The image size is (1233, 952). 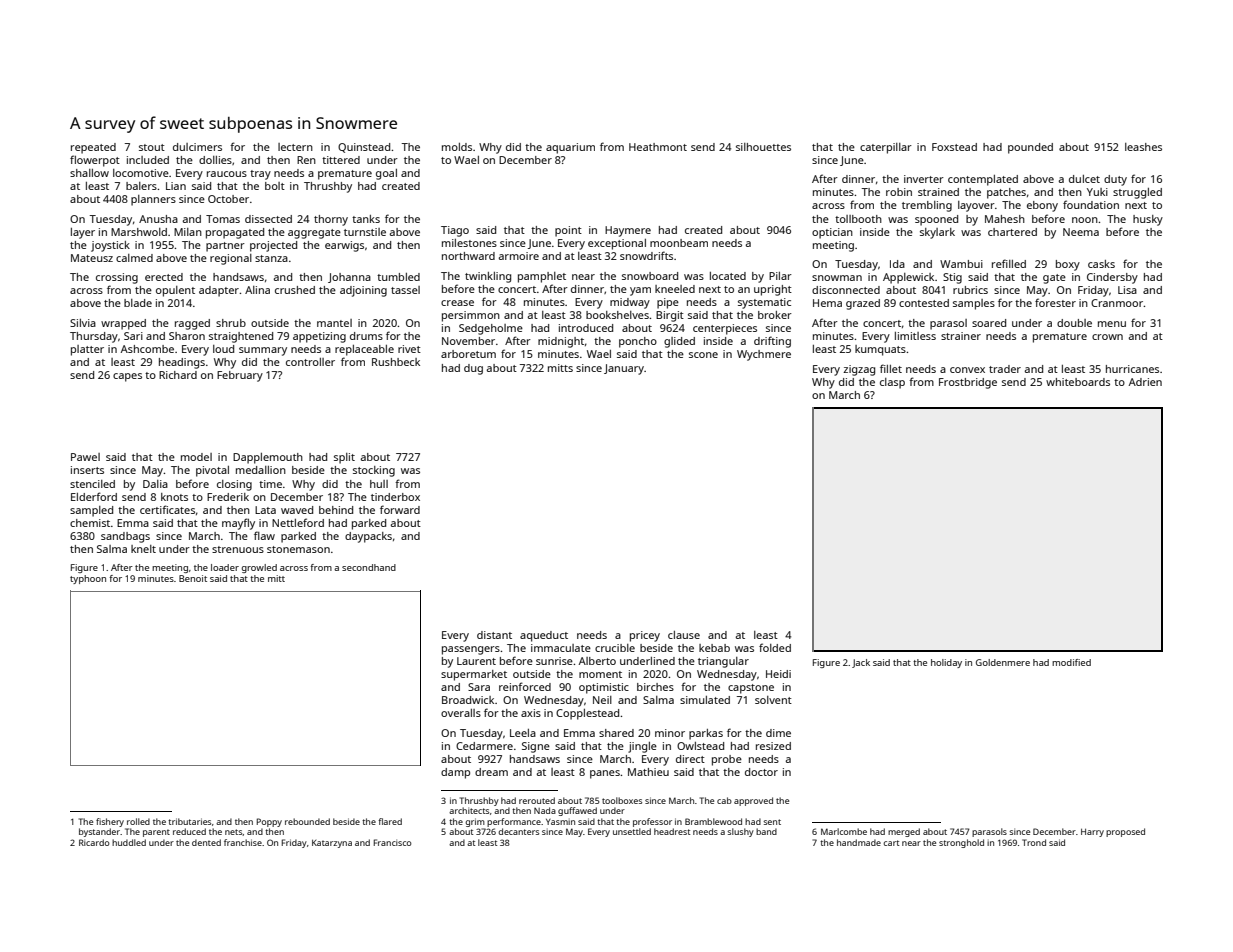 I want to click on Jack, so click(x=861, y=663).
